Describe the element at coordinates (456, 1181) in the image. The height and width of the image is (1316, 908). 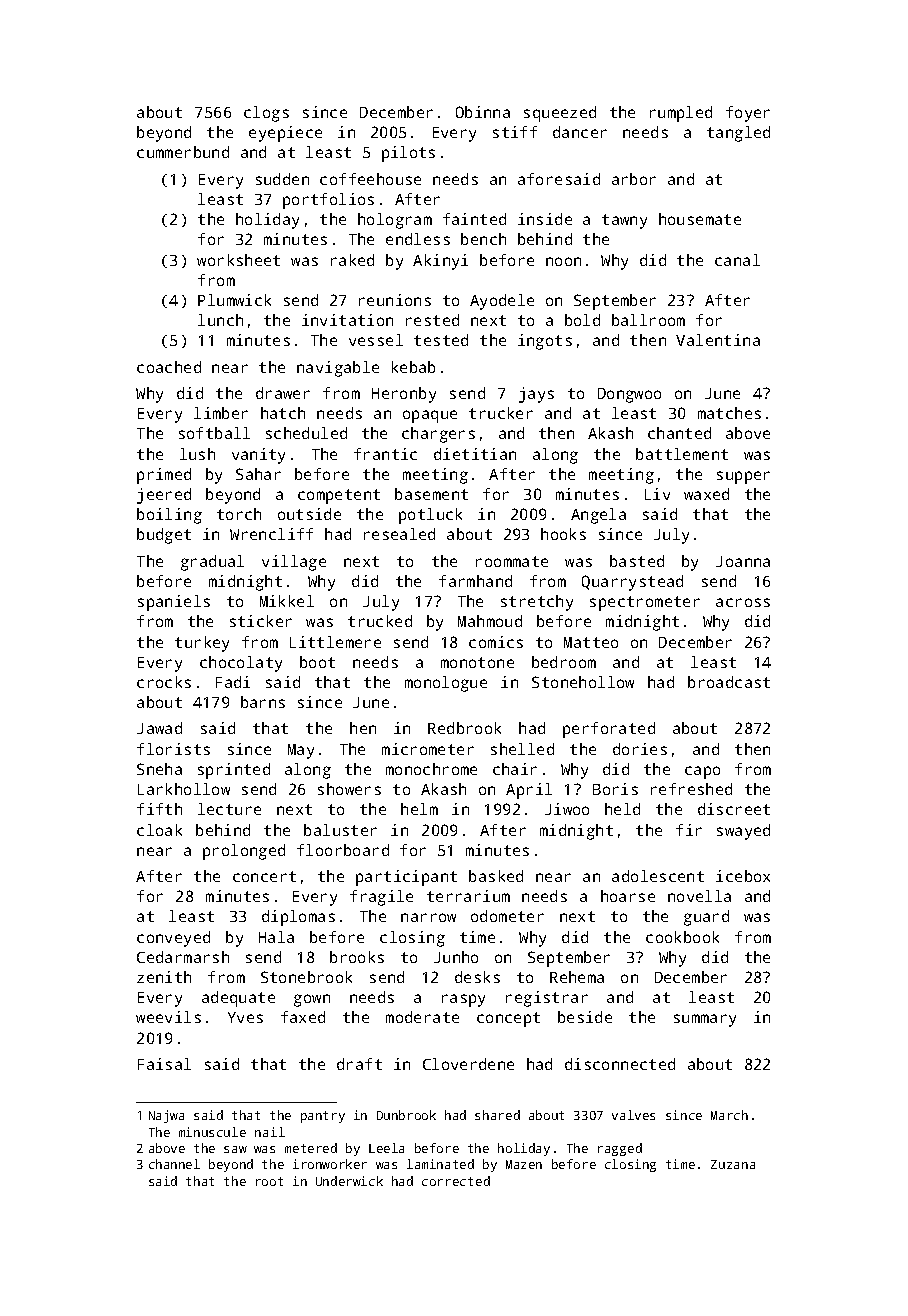
I see `corrected` at that location.
